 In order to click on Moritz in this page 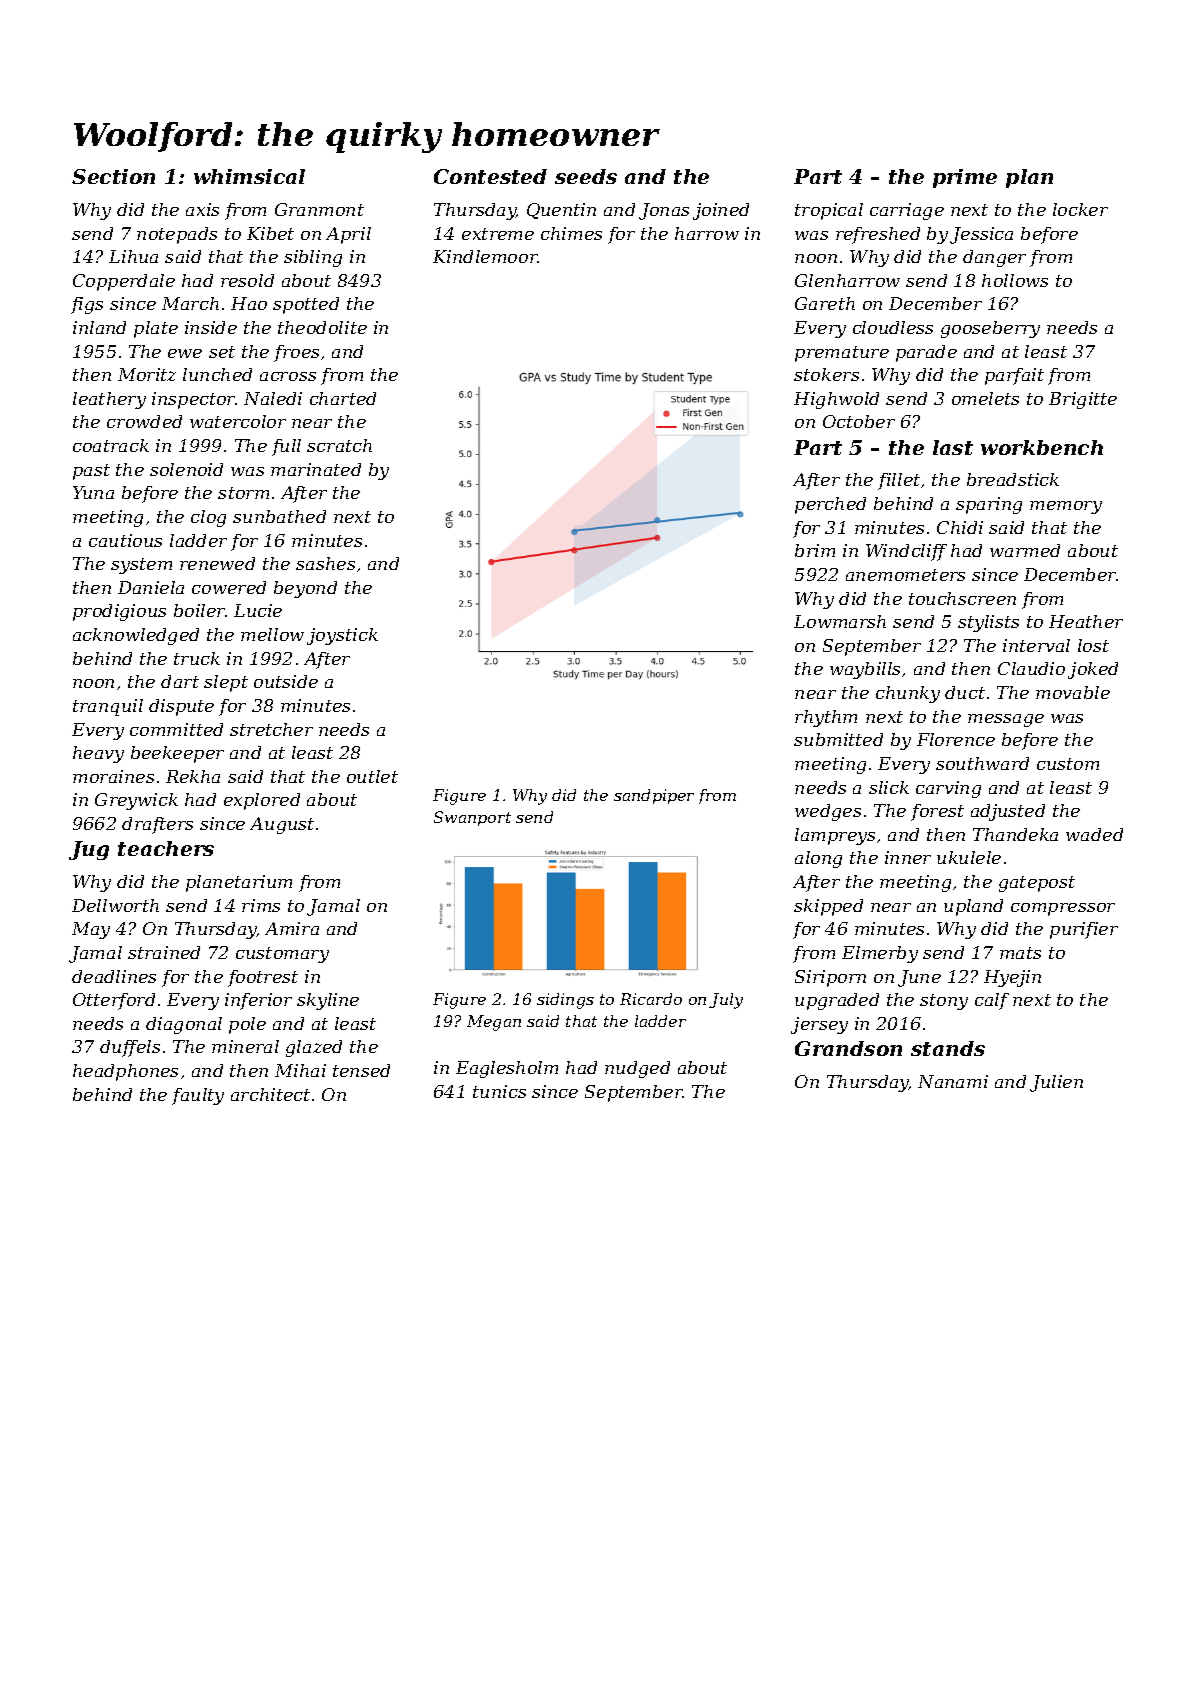, I will do `click(147, 374)`.
